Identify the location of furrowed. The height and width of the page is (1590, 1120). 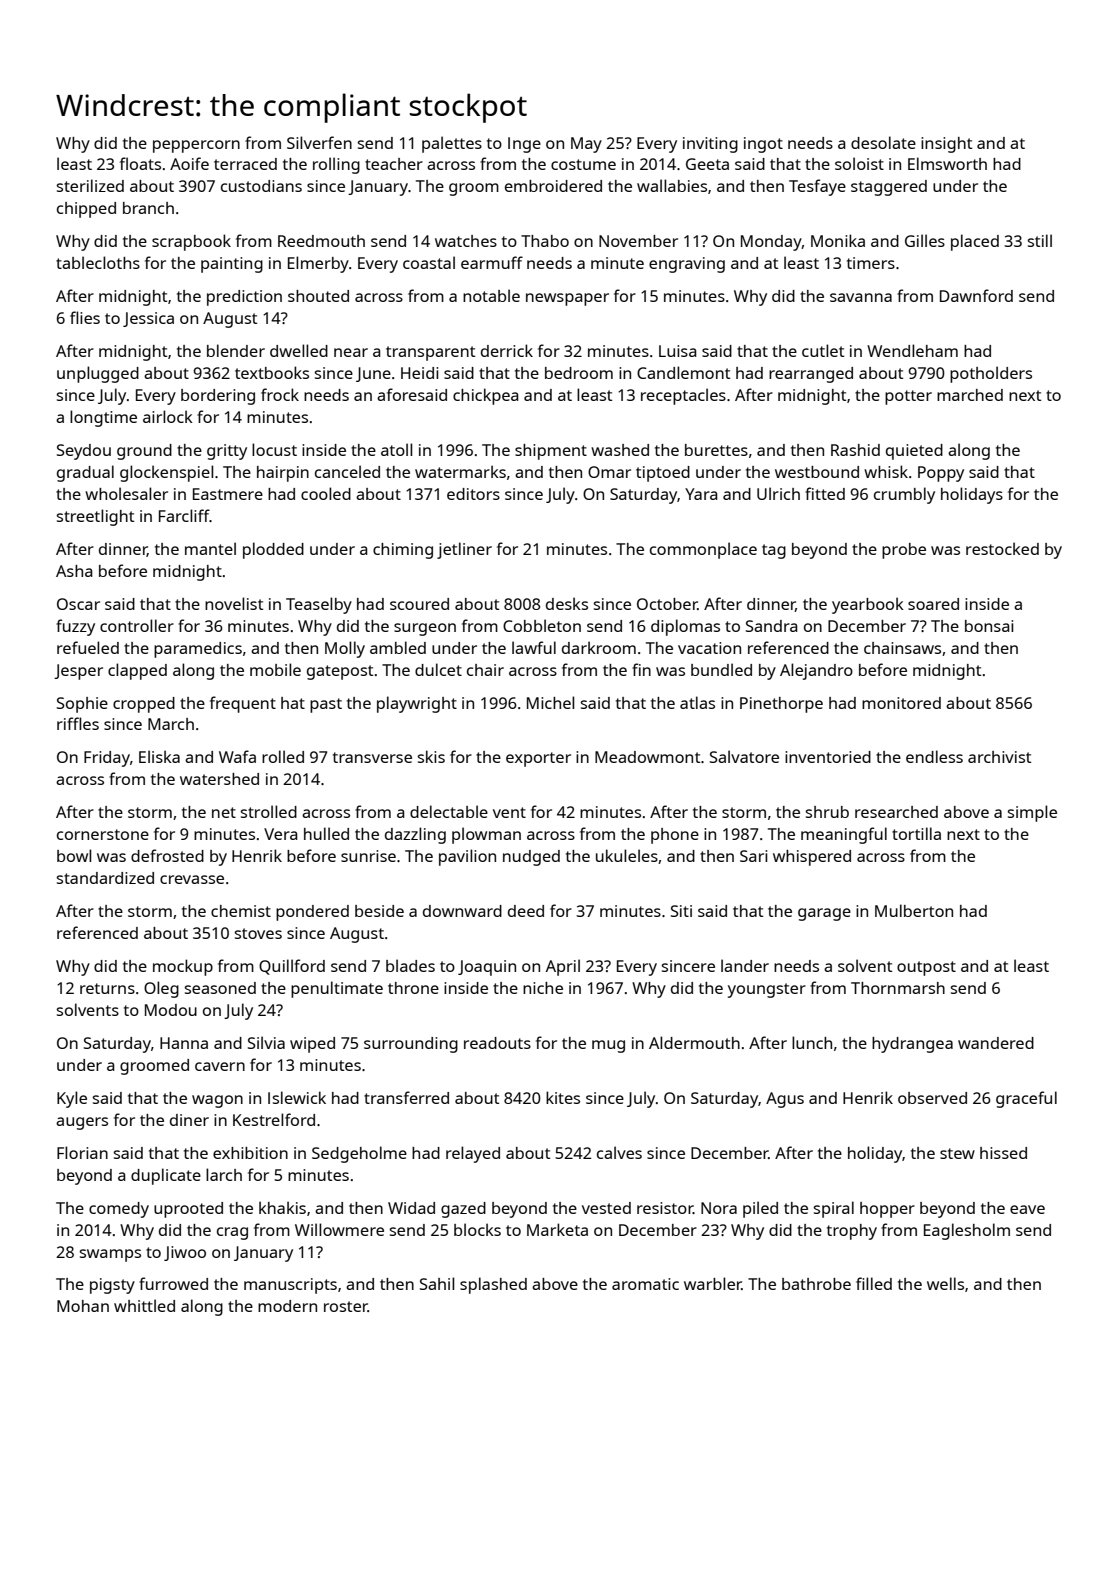
(173, 1283).
